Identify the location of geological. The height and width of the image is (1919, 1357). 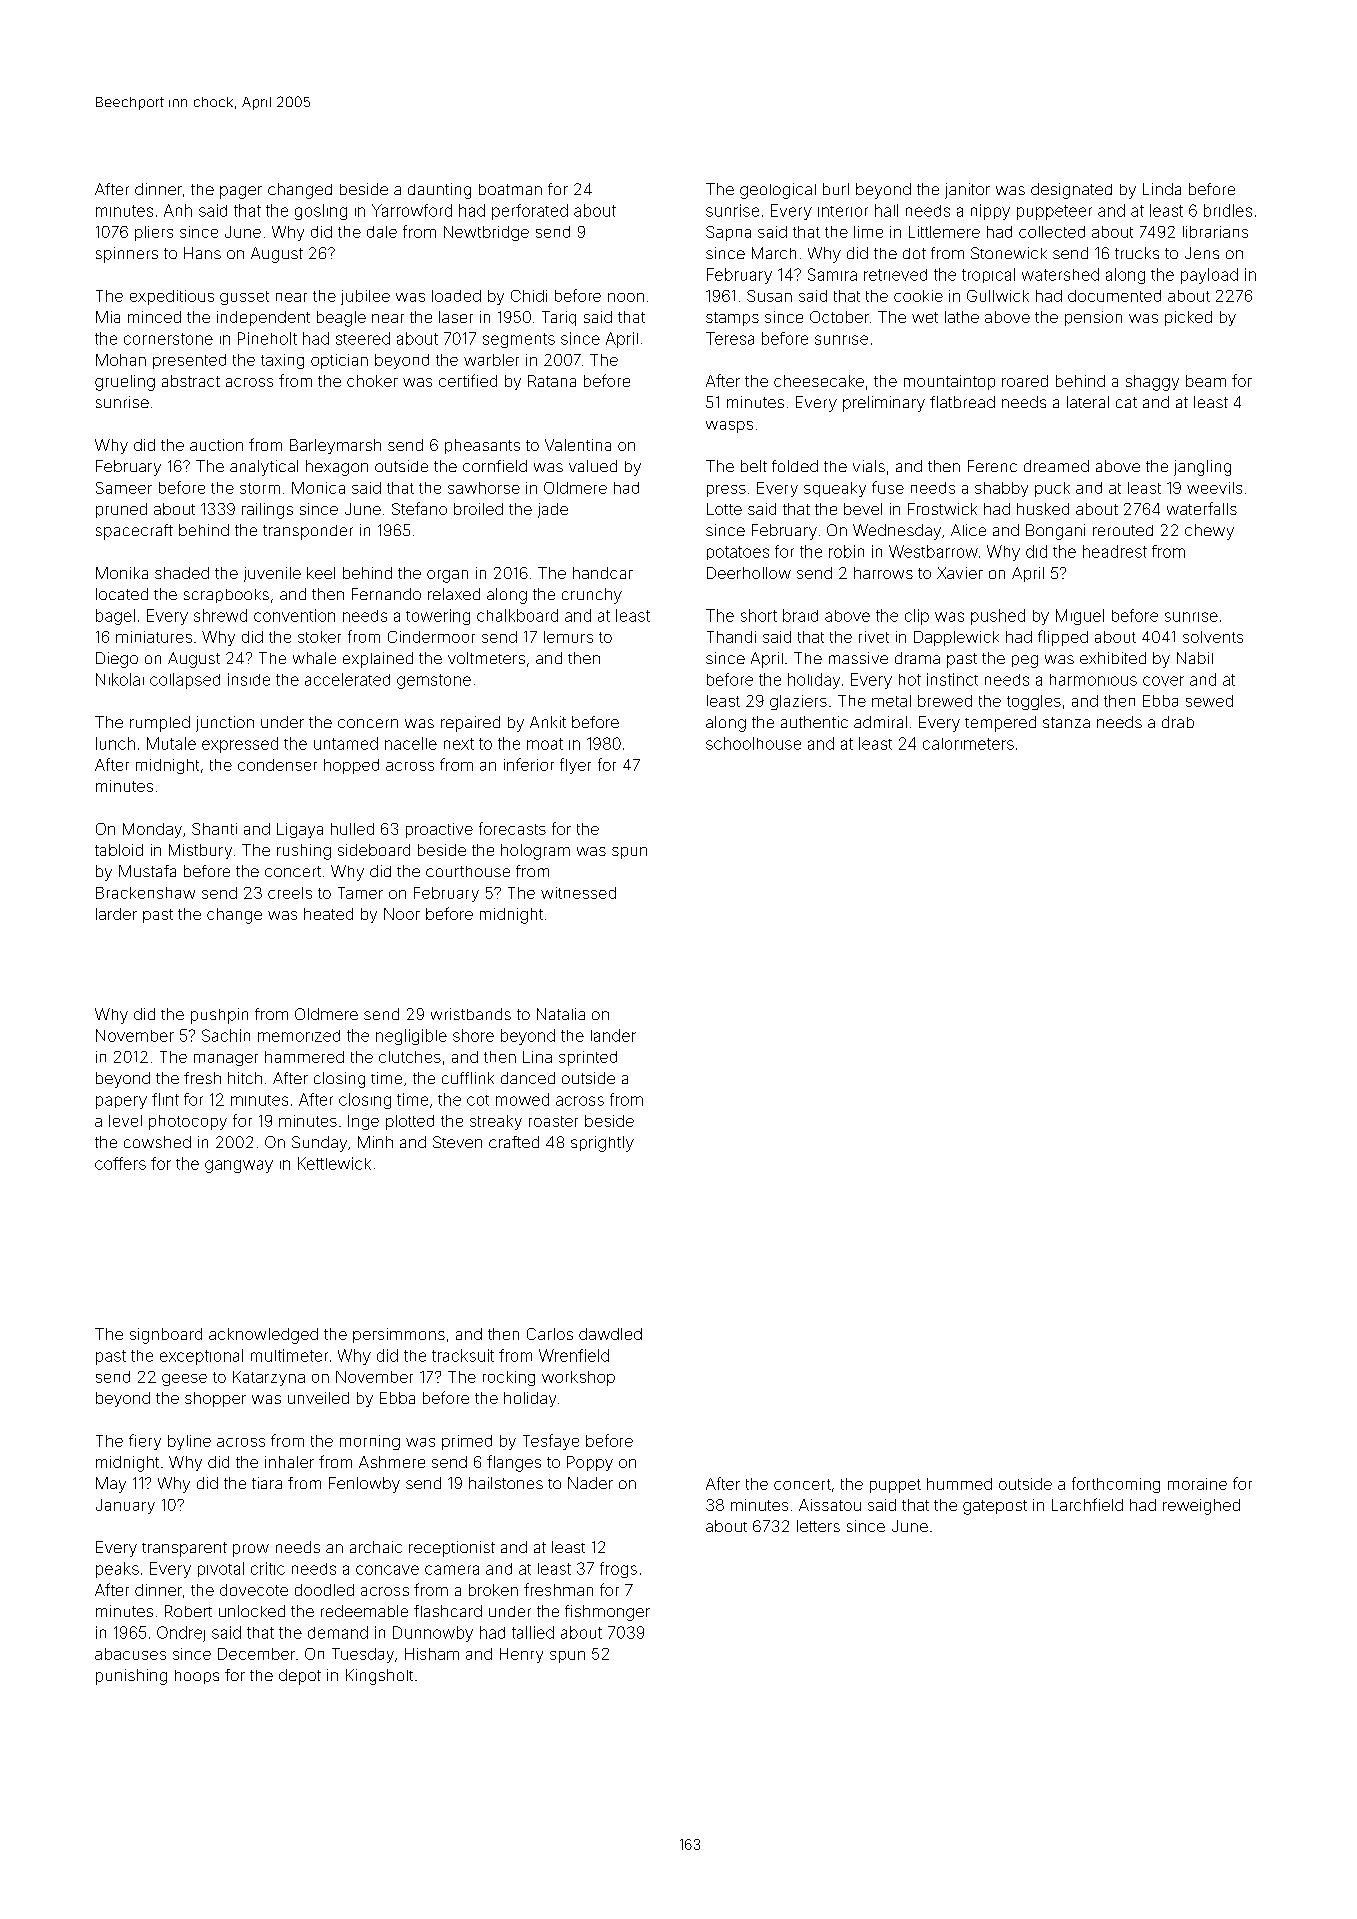
(778, 191).
